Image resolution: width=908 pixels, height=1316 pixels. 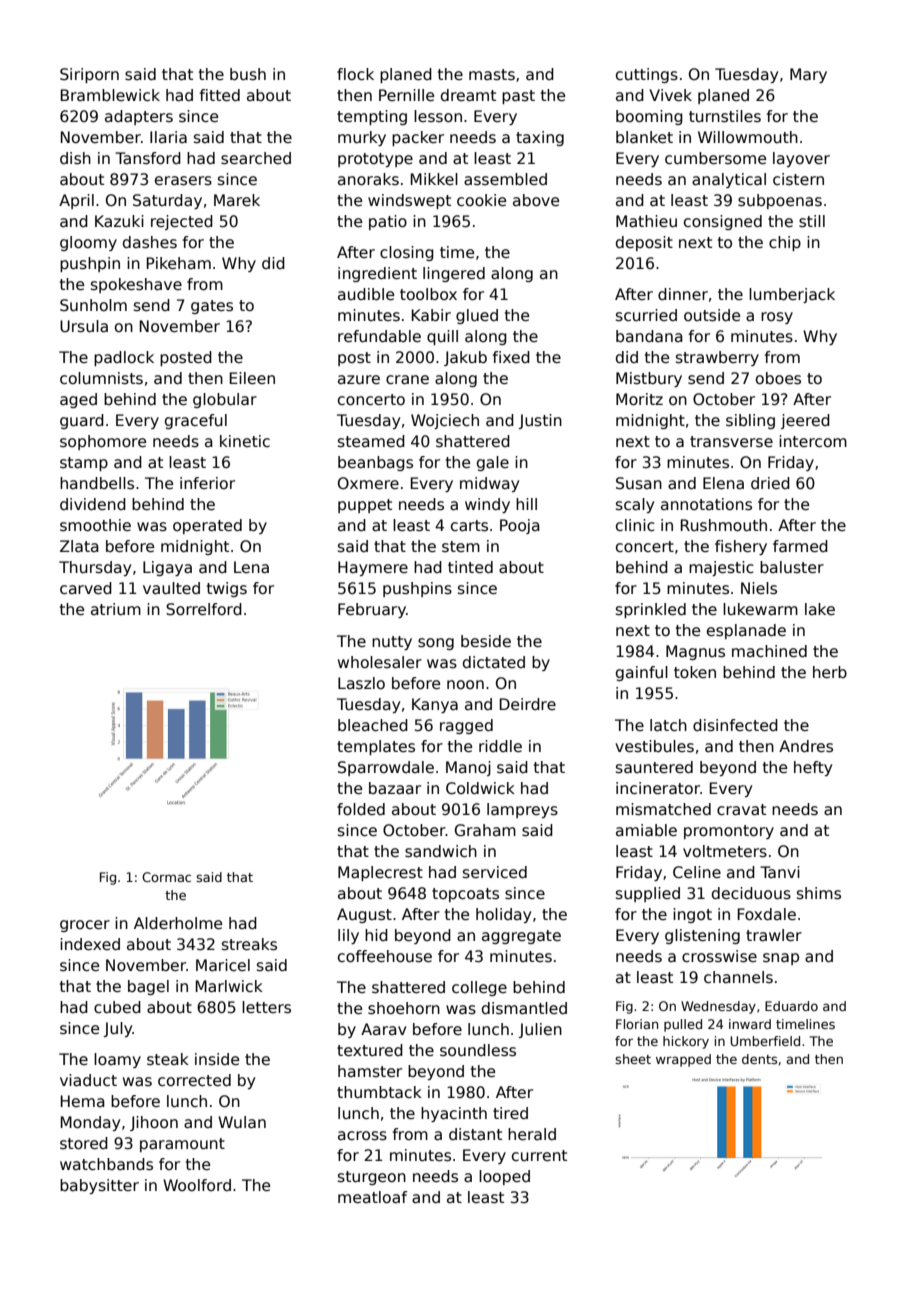 I want to click on cuttings, so click(x=647, y=75).
